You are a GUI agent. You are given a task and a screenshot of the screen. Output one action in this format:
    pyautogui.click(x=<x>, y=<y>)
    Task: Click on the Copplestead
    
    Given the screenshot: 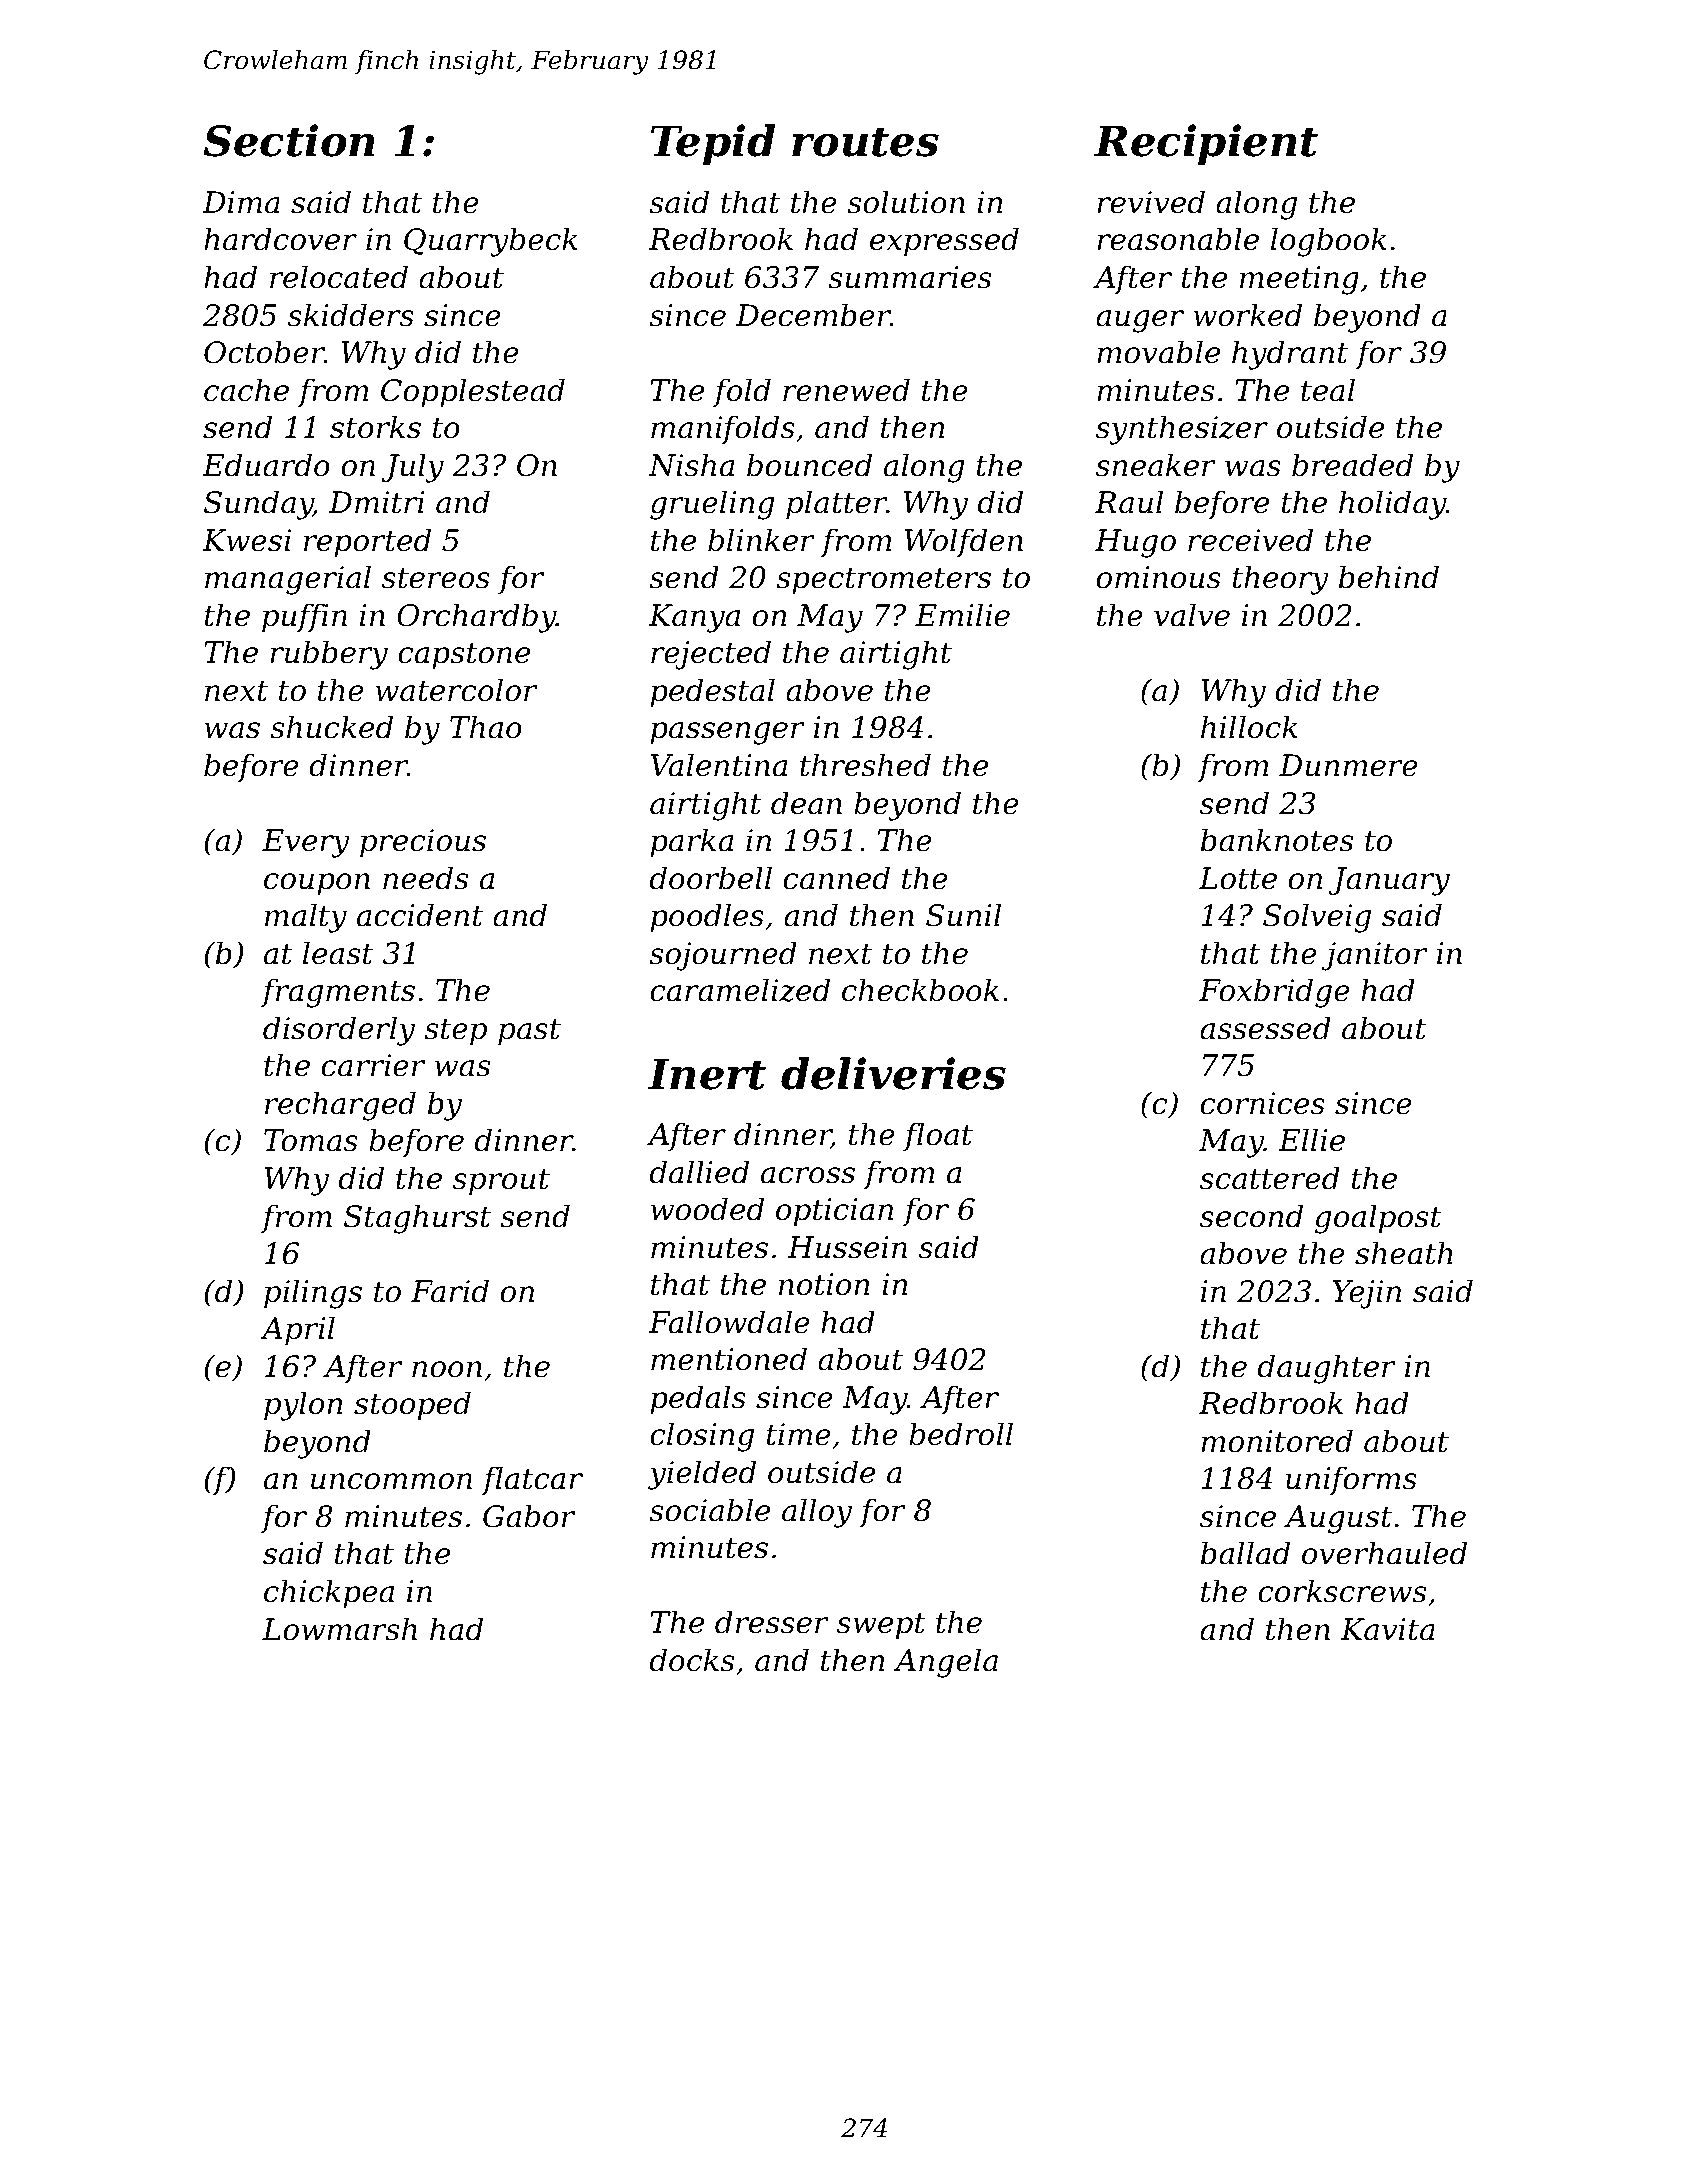 What is the action you would take?
    pyautogui.click(x=473, y=392)
